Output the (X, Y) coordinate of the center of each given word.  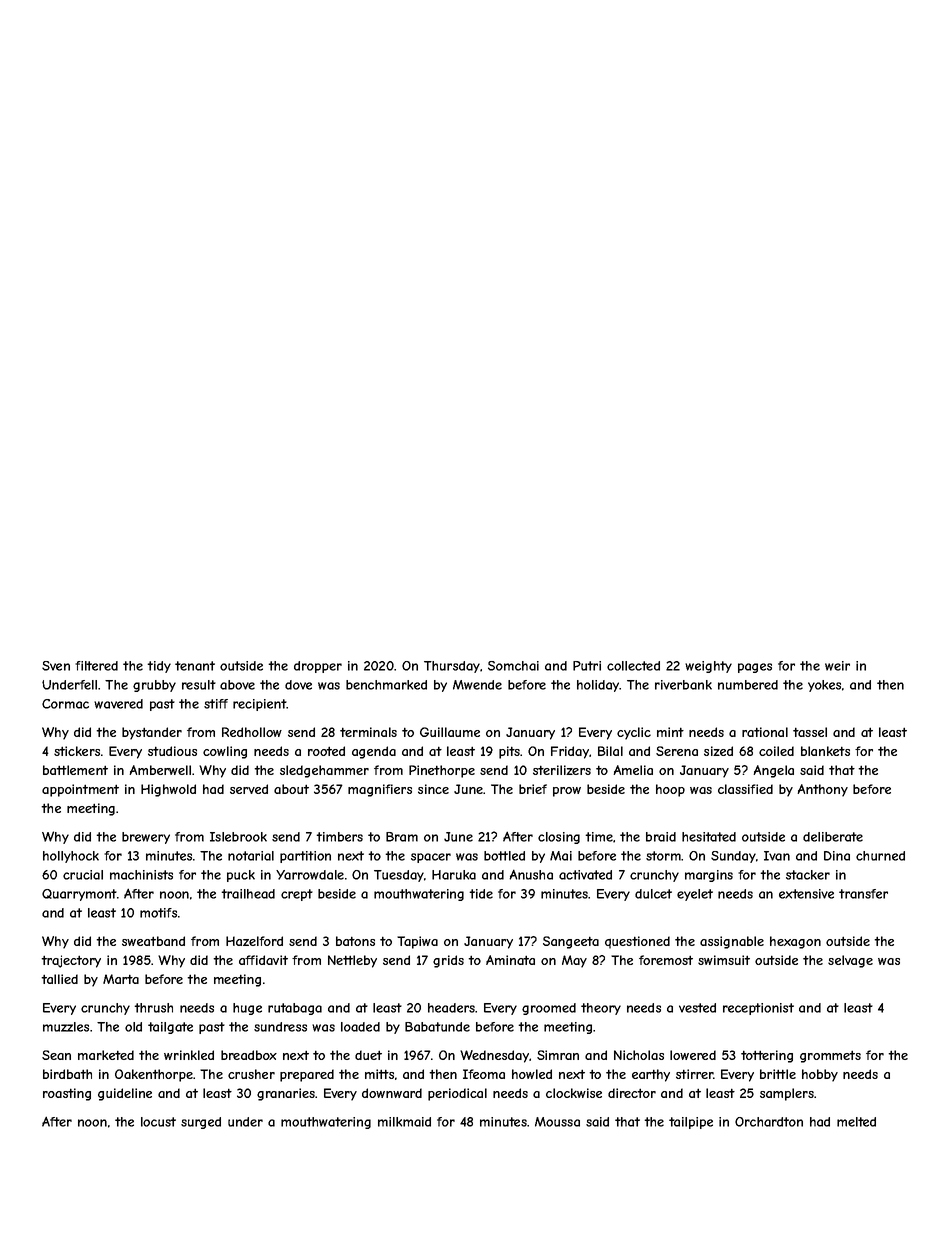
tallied (59, 979)
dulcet (653, 894)
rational (765, 732)
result (199, 685)
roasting (67, 1094)
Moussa (557, 1122)
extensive (806, 894)
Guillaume (450, 732)
